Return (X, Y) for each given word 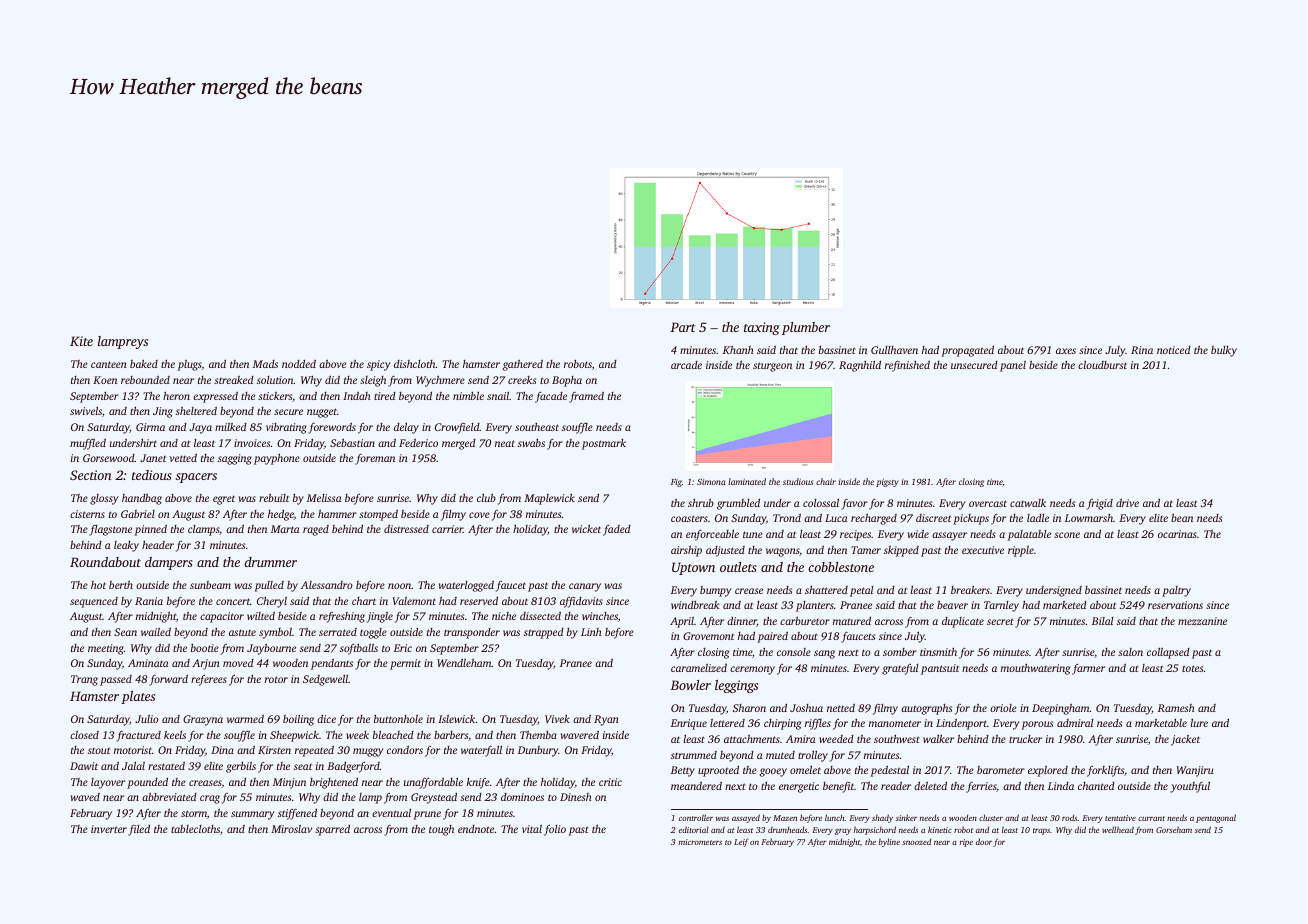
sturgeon (772, 367)
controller (696, 817)
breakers (970, 589)
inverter (109, 829)
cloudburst (1102, 364)
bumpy (715, 591)
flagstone (110, 530)
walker (938, 738)
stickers (275, 396)
